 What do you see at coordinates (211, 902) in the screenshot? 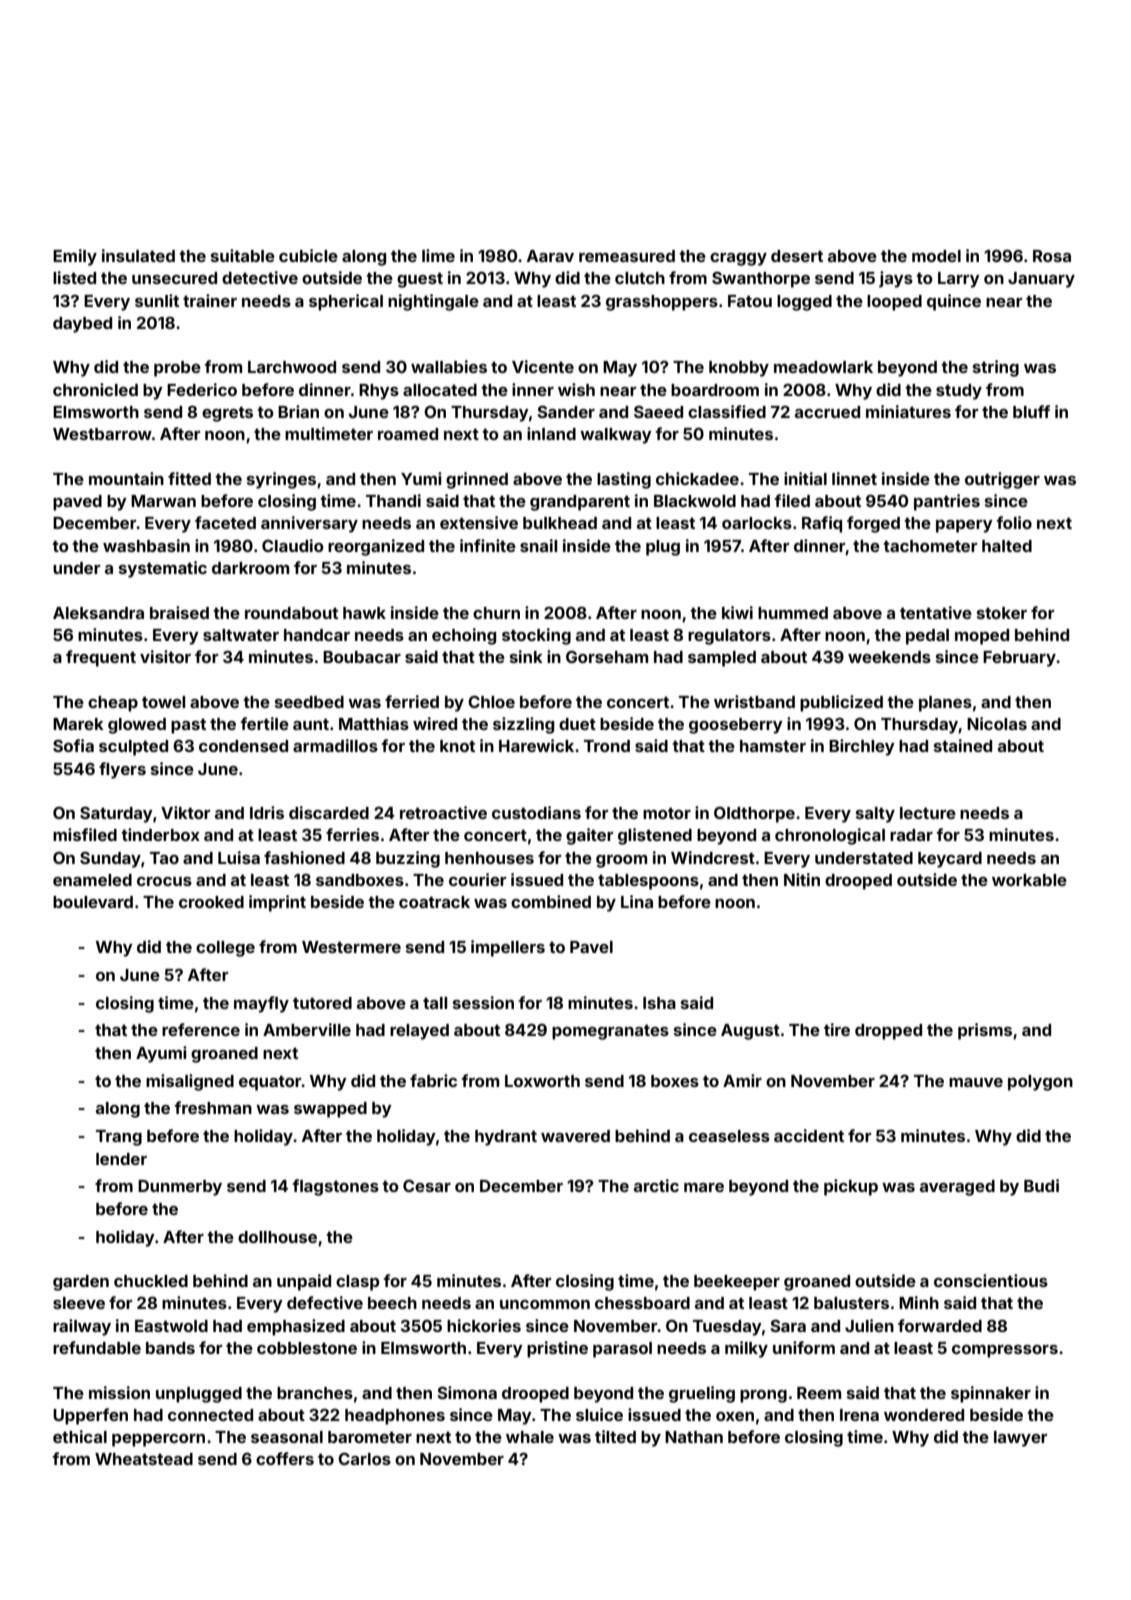
I see `crooked` at bounding box center [211, 902].
